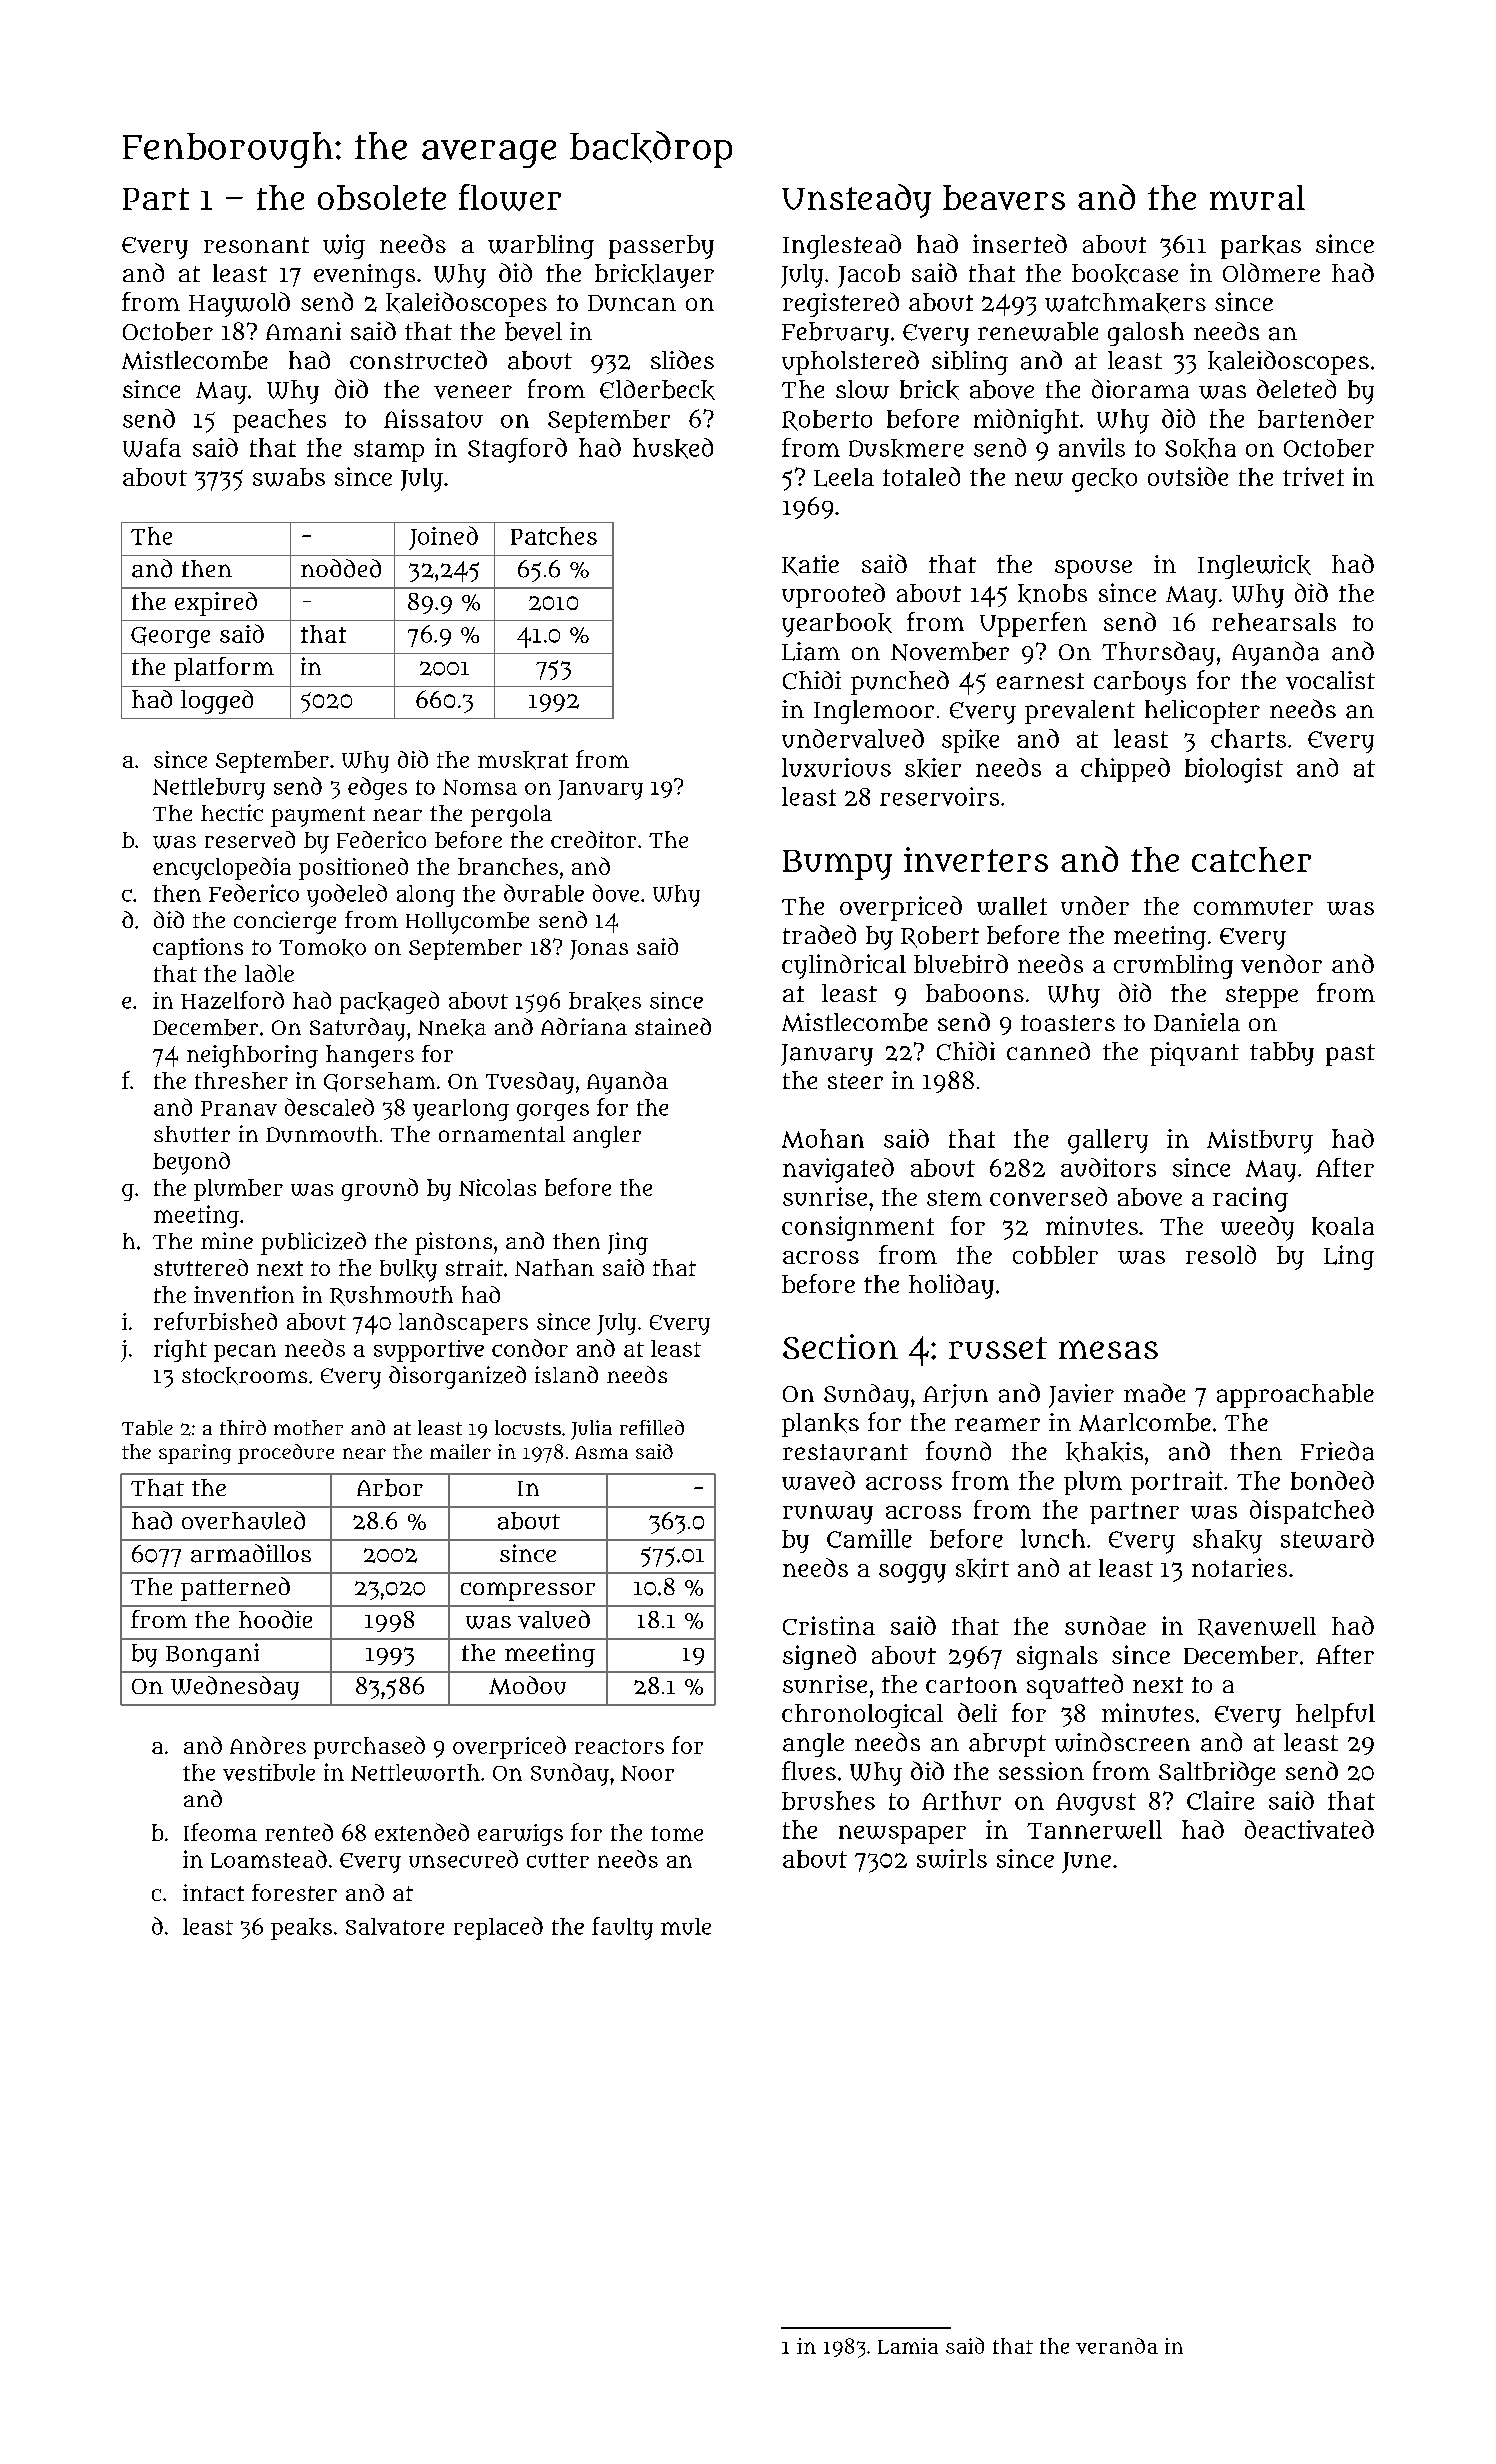 This screenshot has height=2464, width=1496. Describe the element at coordinates (1313, 476) in the screenshot. I see `trivet` at that location.
